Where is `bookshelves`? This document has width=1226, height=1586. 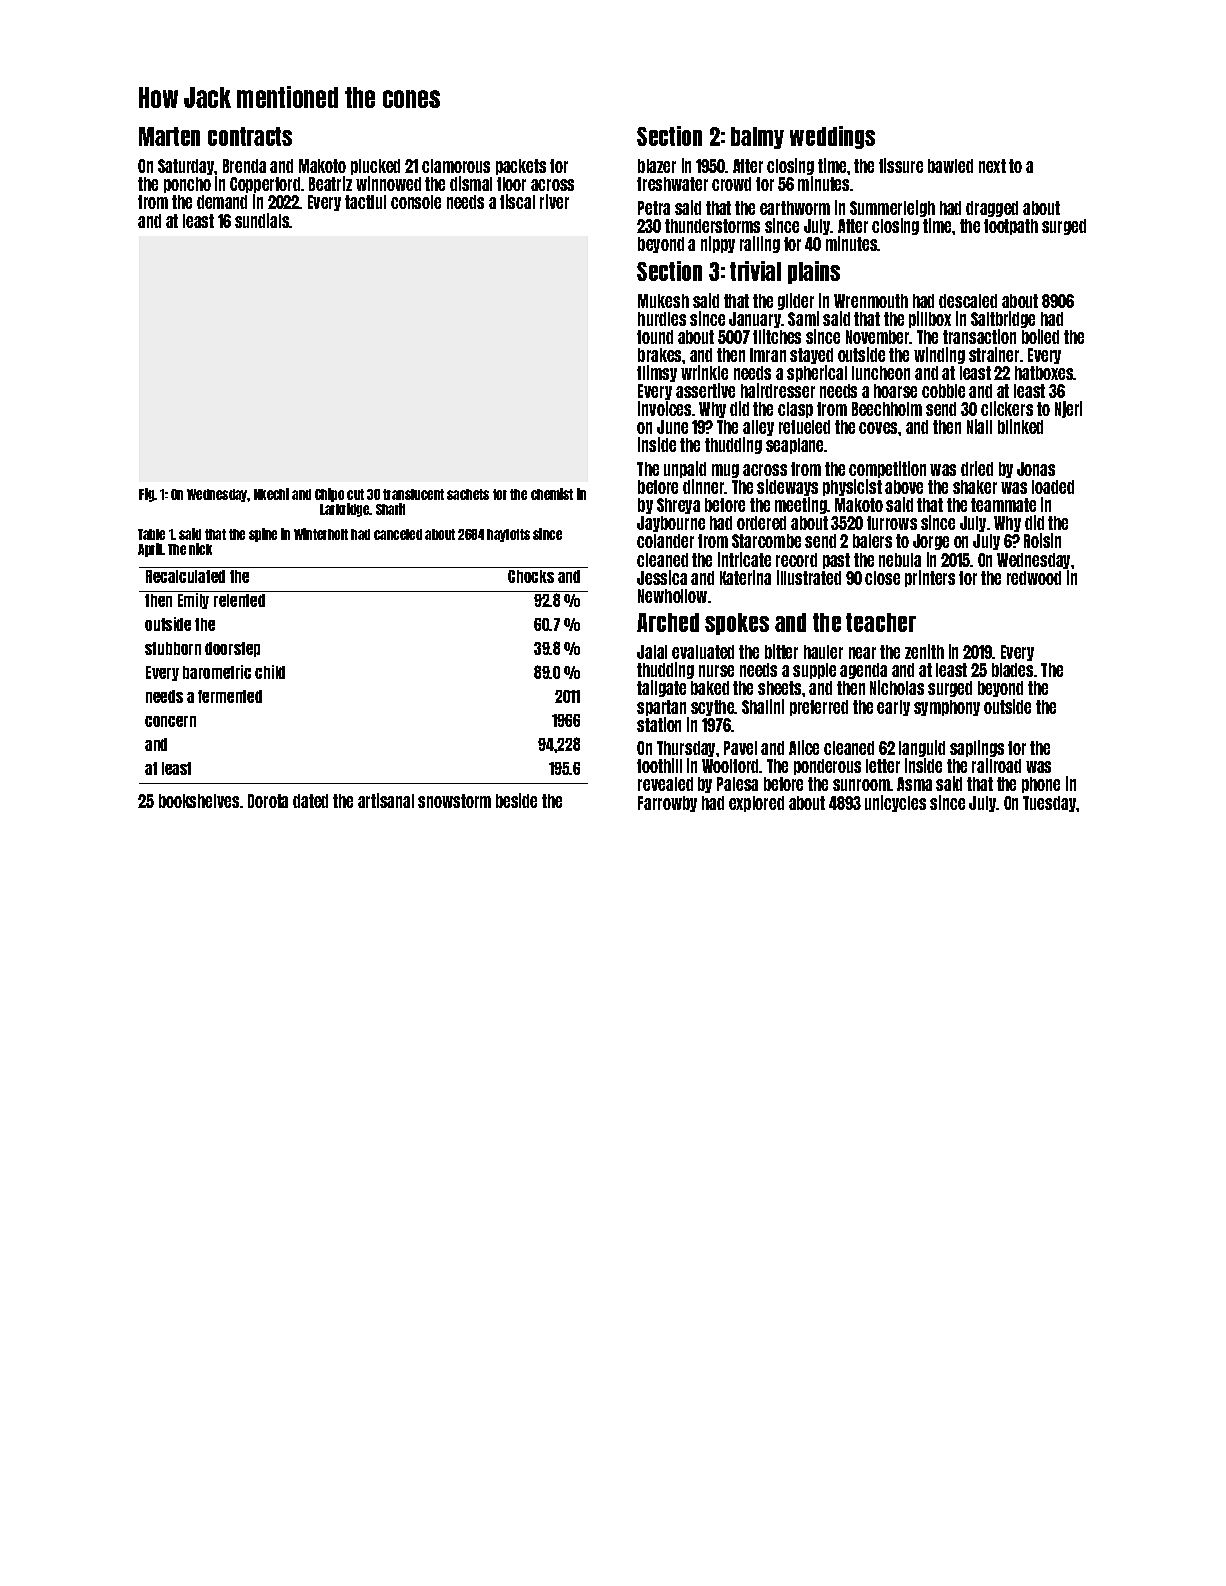 bookshelves is located at coordinates (199, 801).
